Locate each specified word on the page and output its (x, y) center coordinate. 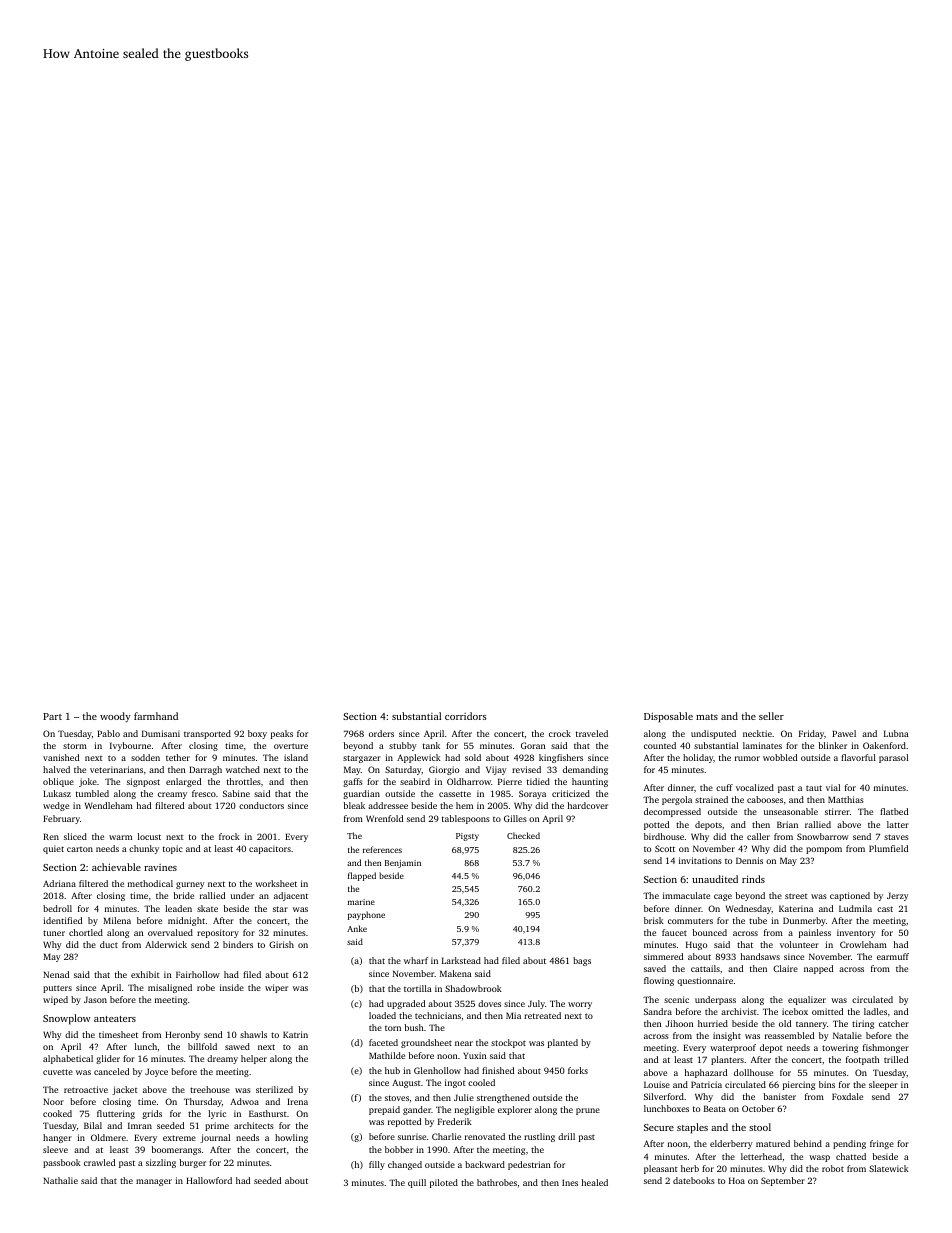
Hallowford (209, 1180)
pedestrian (529, 1165)
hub (392, 1070)
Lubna (896, 733)
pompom (824, 850)
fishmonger (886, 1048)
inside (232, 987)
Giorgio (444, 770)
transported (207, 734)
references (382, 849)
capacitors (270, 849)
